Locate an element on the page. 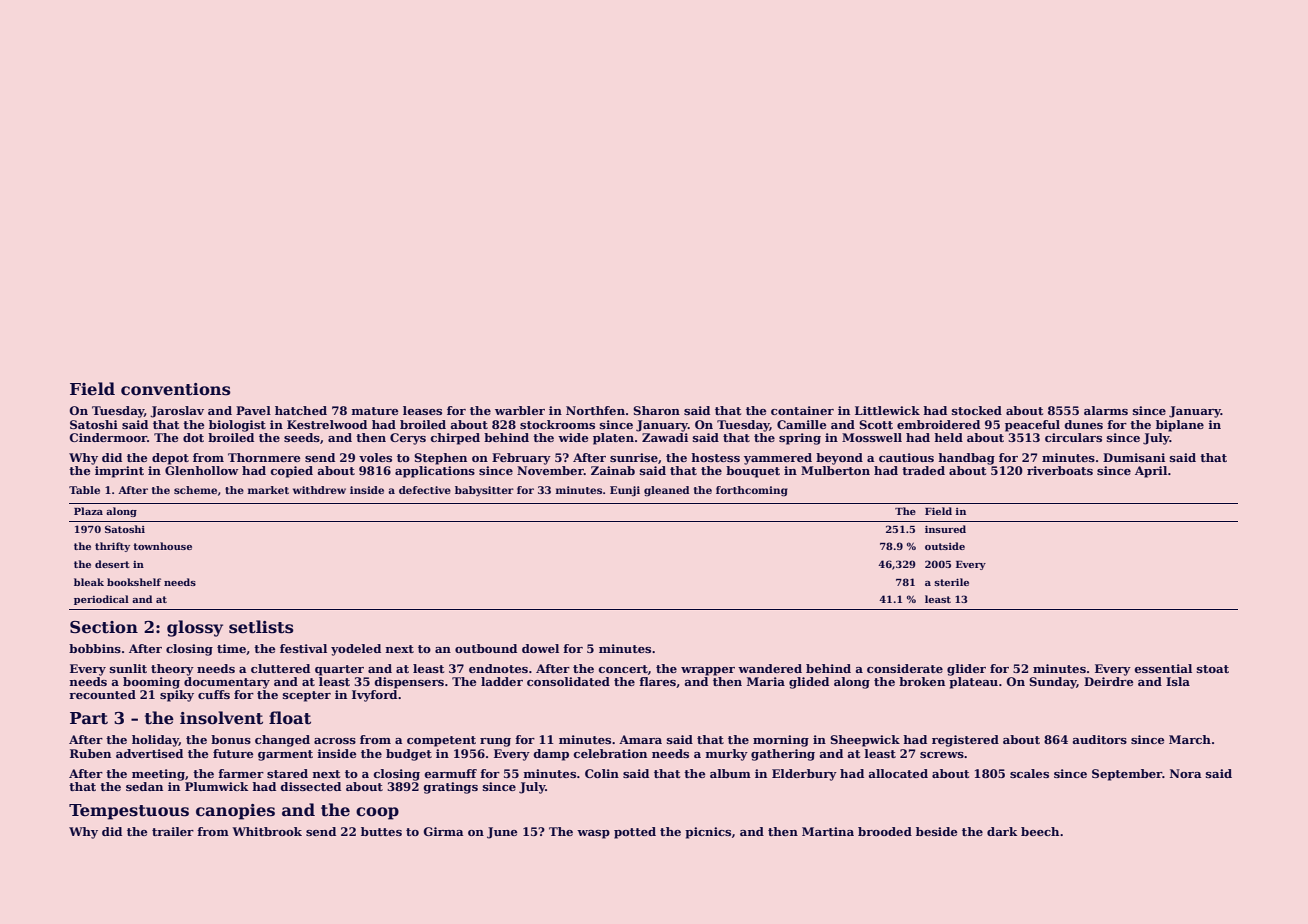 This image has height=924, width=1308. Colin is located at coordinates (602, 773).
